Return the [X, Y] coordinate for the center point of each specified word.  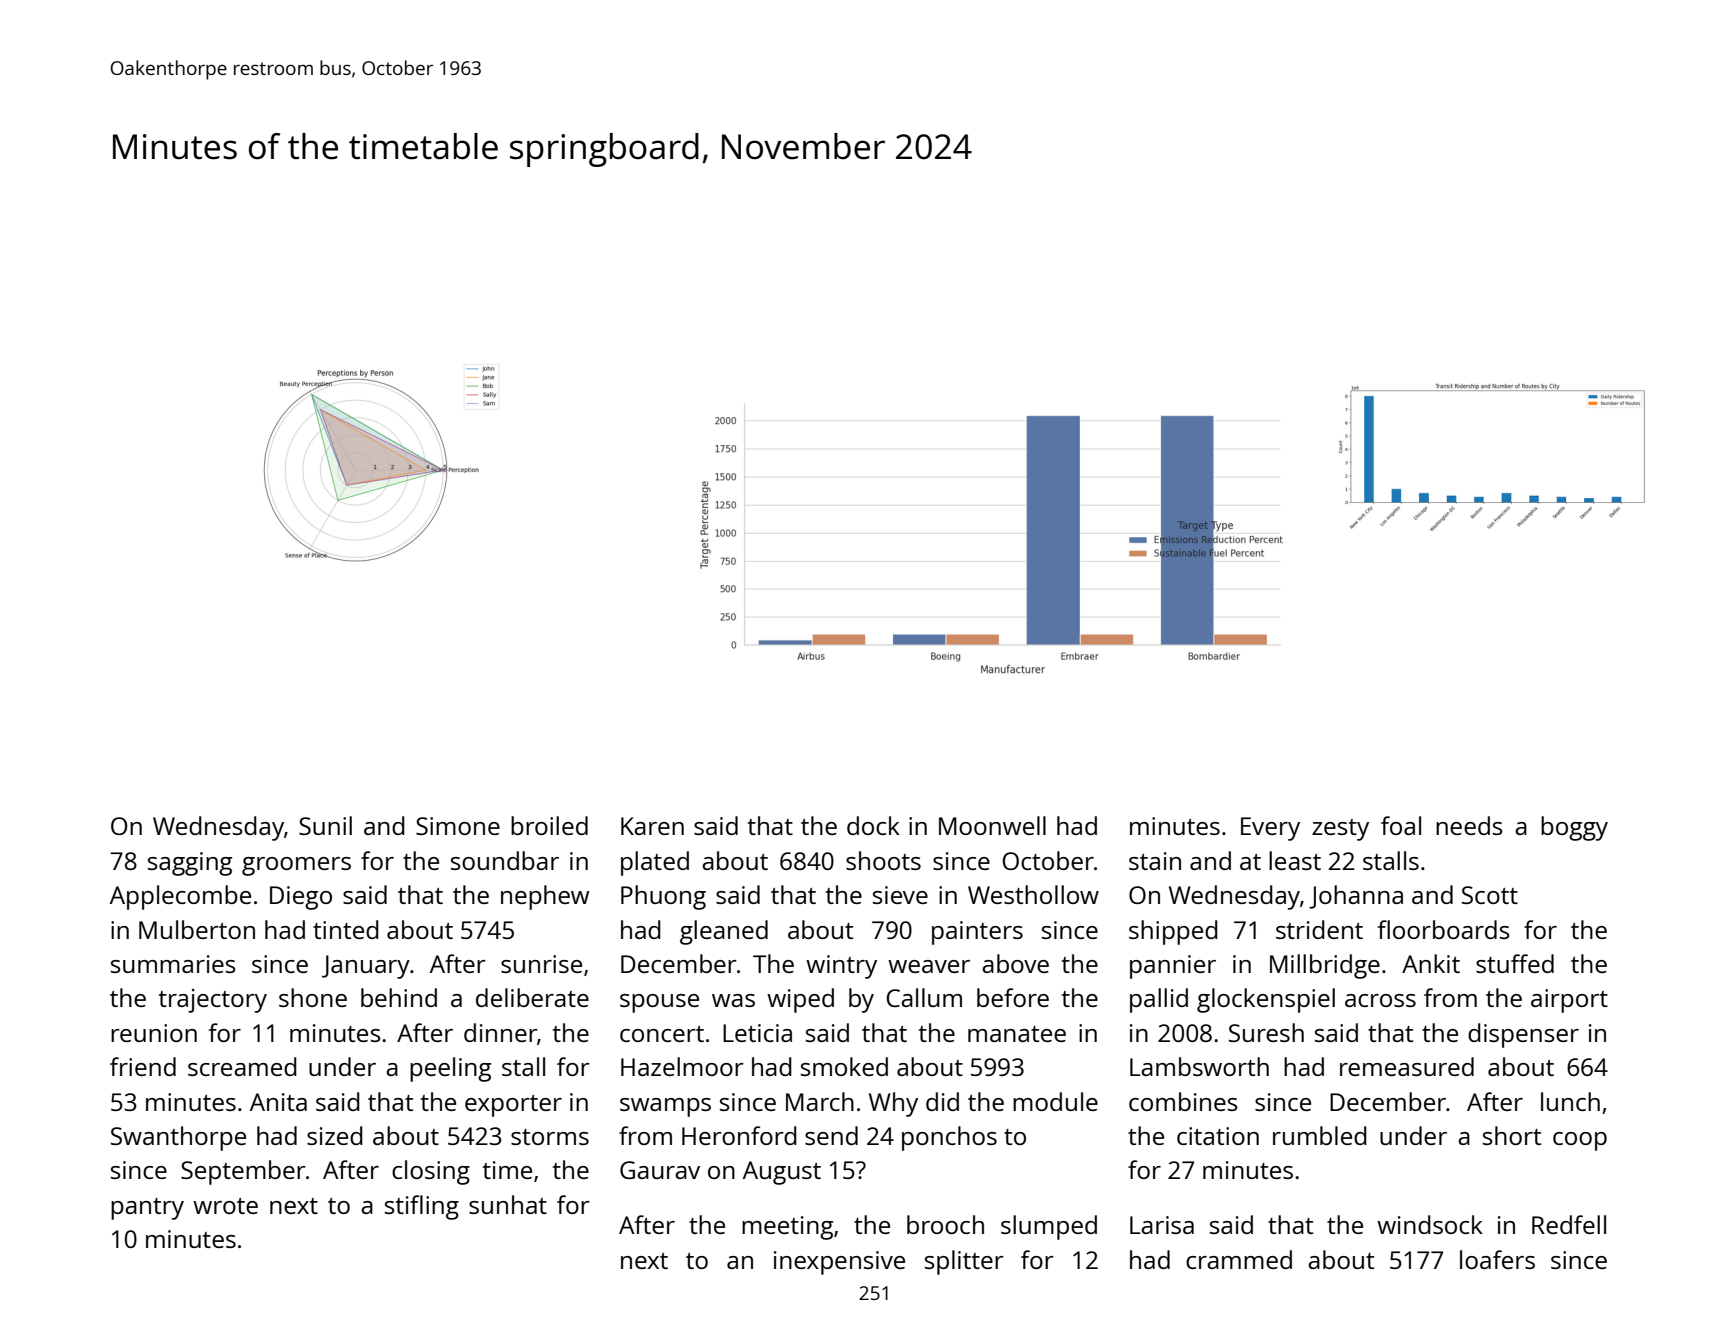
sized [335, 1135]
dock [873, 825]
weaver [929, 966]
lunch [1570, 1101]
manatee [1017, 1034]
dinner [500, 1032]
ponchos [949, 1138]
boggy [1574, 828]
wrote [225, 1206]
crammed [1239, 1259]
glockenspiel [1266, 1000]
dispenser [1523, 1035]
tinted [346, 929]
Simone [458, 826]
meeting [787, 1228]
